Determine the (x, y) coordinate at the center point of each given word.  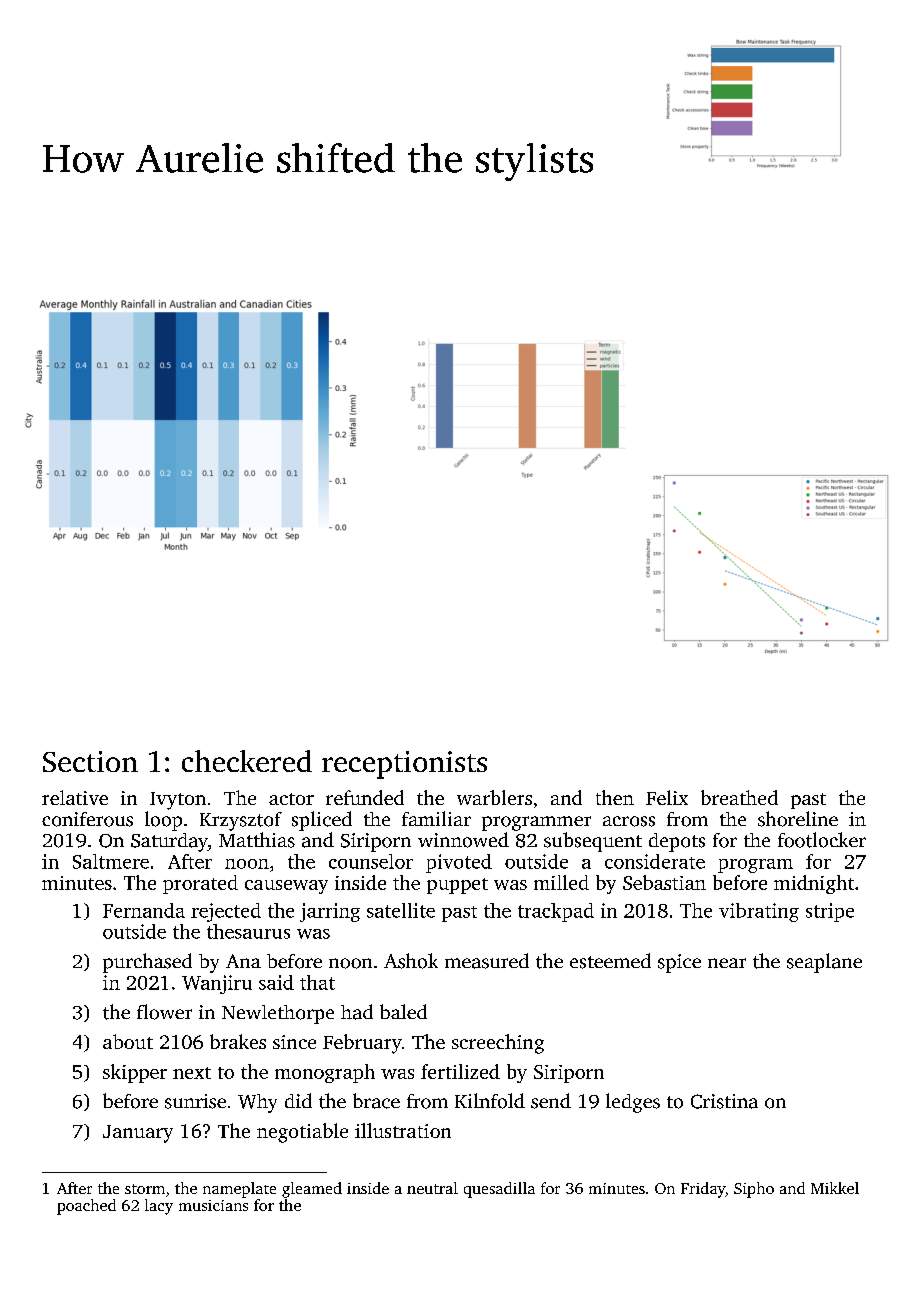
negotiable (302, 1133)
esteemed (610, 961)
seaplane (824, 963)
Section (90, 761)
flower (164, 1012)
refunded (365, 797)
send (551, 1101)
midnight (814, 884)
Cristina (724, 1101)
